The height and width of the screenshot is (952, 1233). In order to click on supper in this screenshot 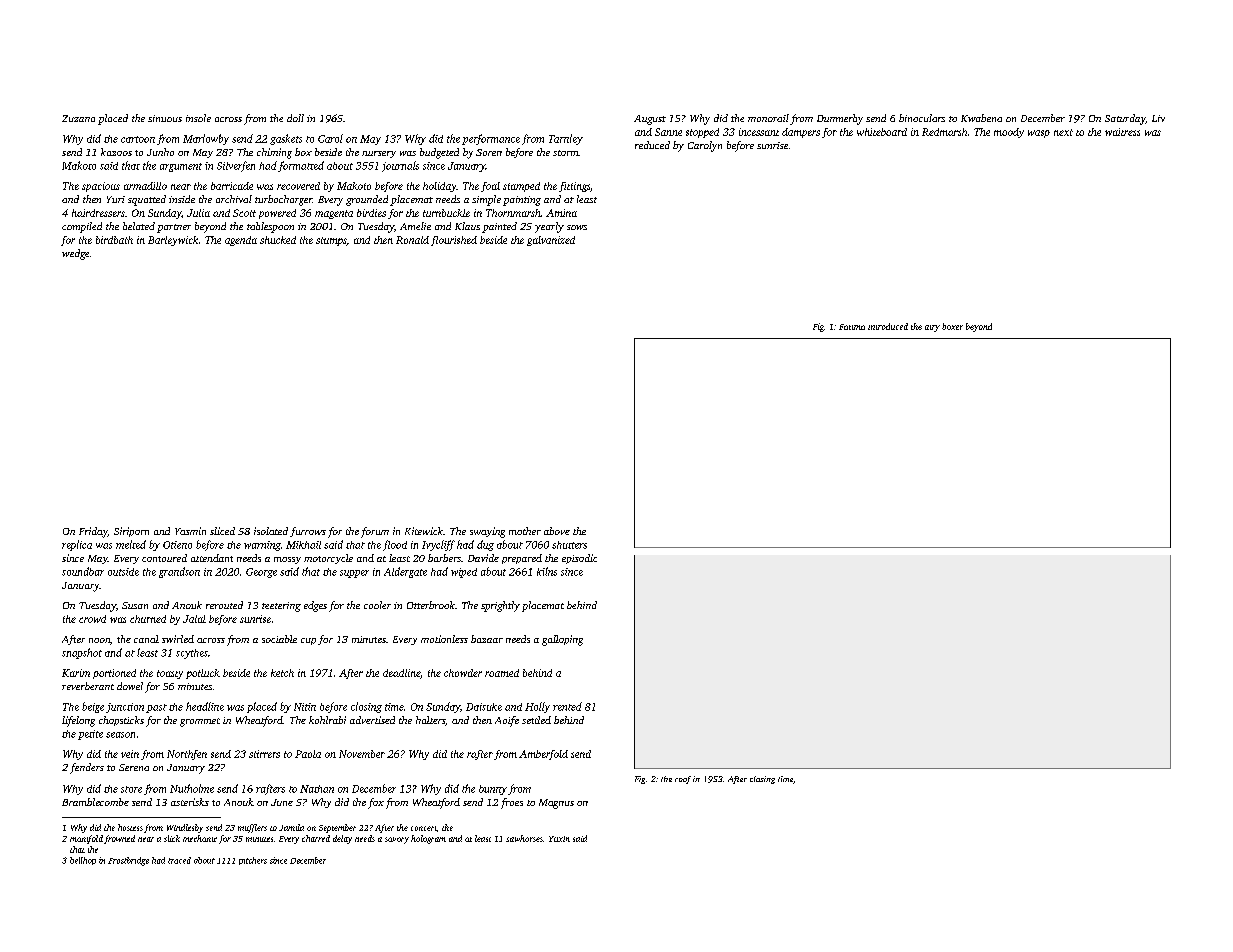, I will do `click(354, 574)`.
